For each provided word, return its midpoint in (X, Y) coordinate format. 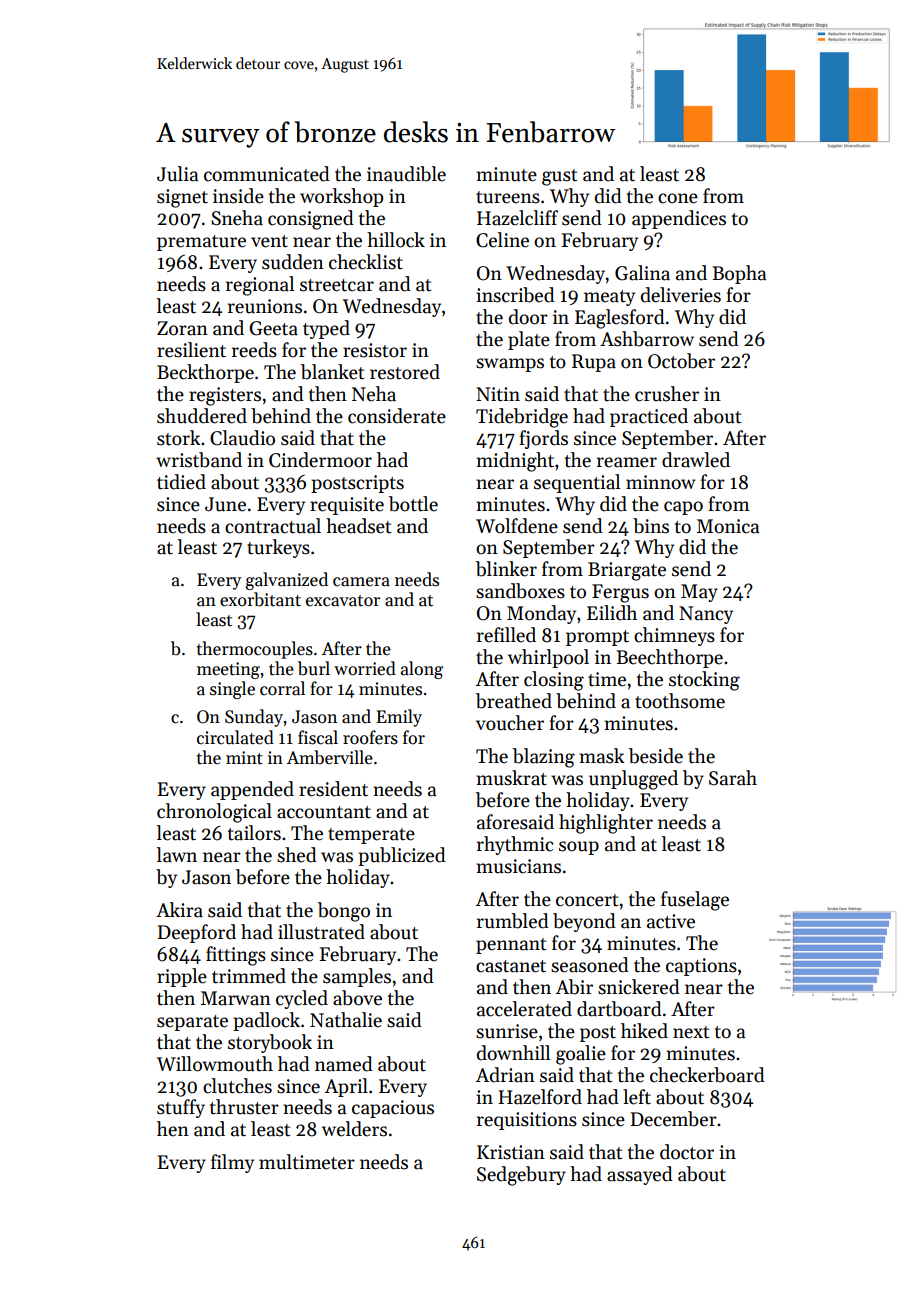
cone (678, 198)
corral (282, 688)
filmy (232, 1163)
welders (354, 1129)
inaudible (406, 174)
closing (554, 681)
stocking (704, 681)
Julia (177, 174)
